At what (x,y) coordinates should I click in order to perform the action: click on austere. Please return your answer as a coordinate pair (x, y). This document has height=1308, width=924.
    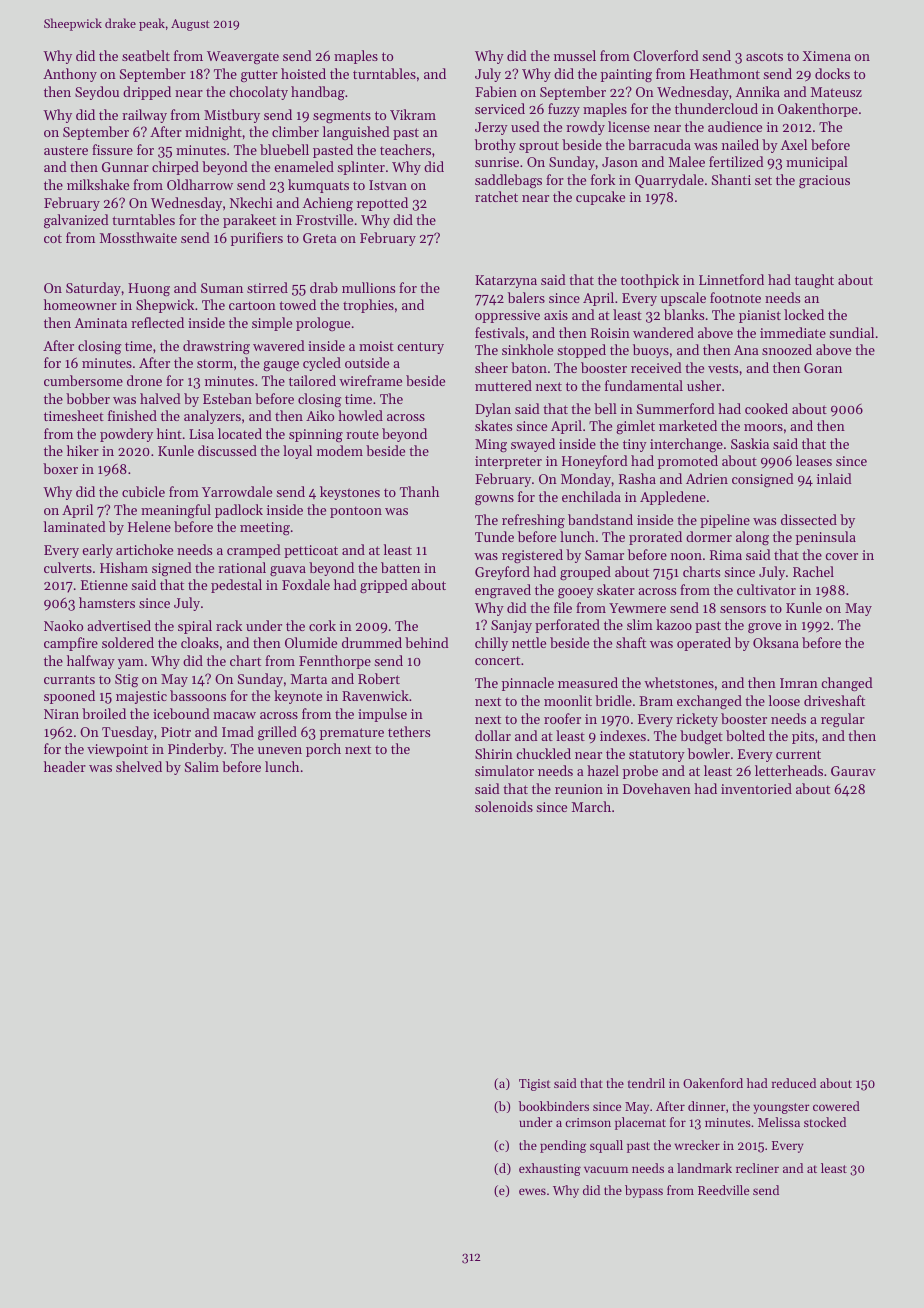
    Looking at the image, I should click on (66, 150).
